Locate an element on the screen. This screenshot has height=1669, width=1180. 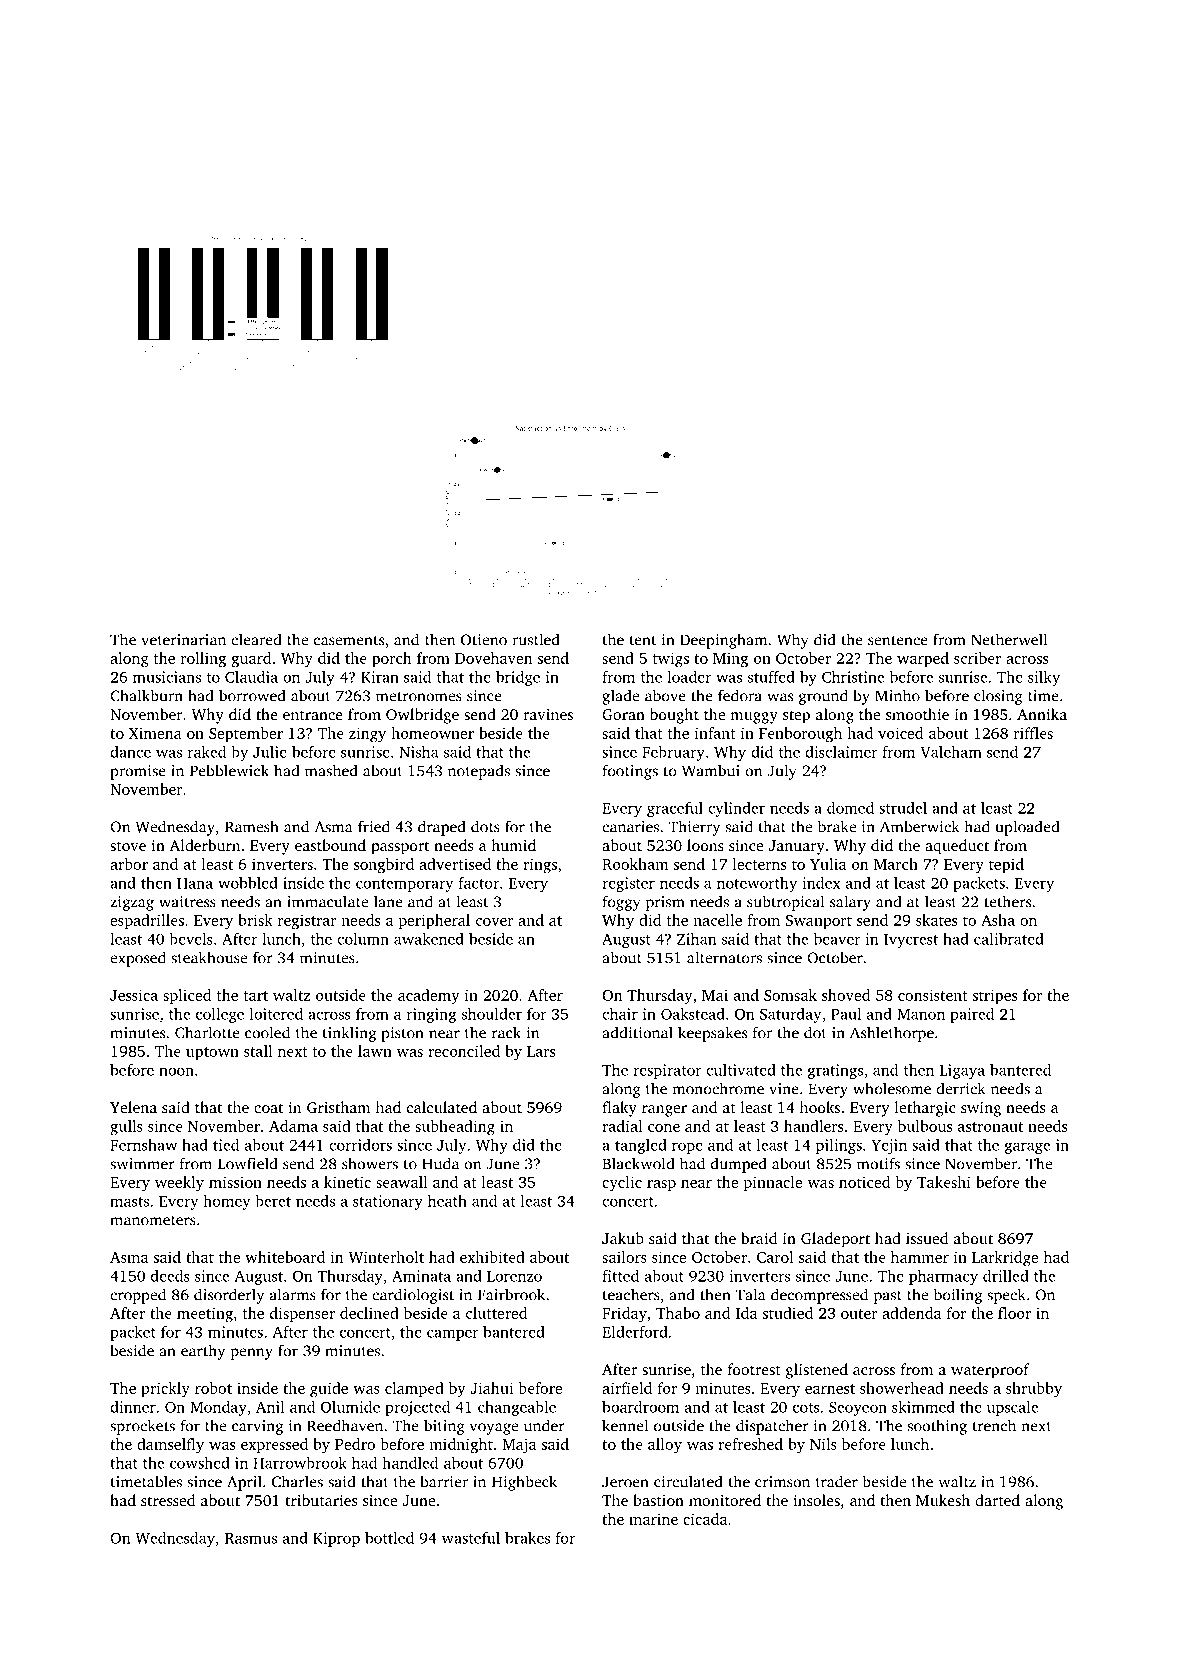
gulls is located at coordinates (126, 1128).
